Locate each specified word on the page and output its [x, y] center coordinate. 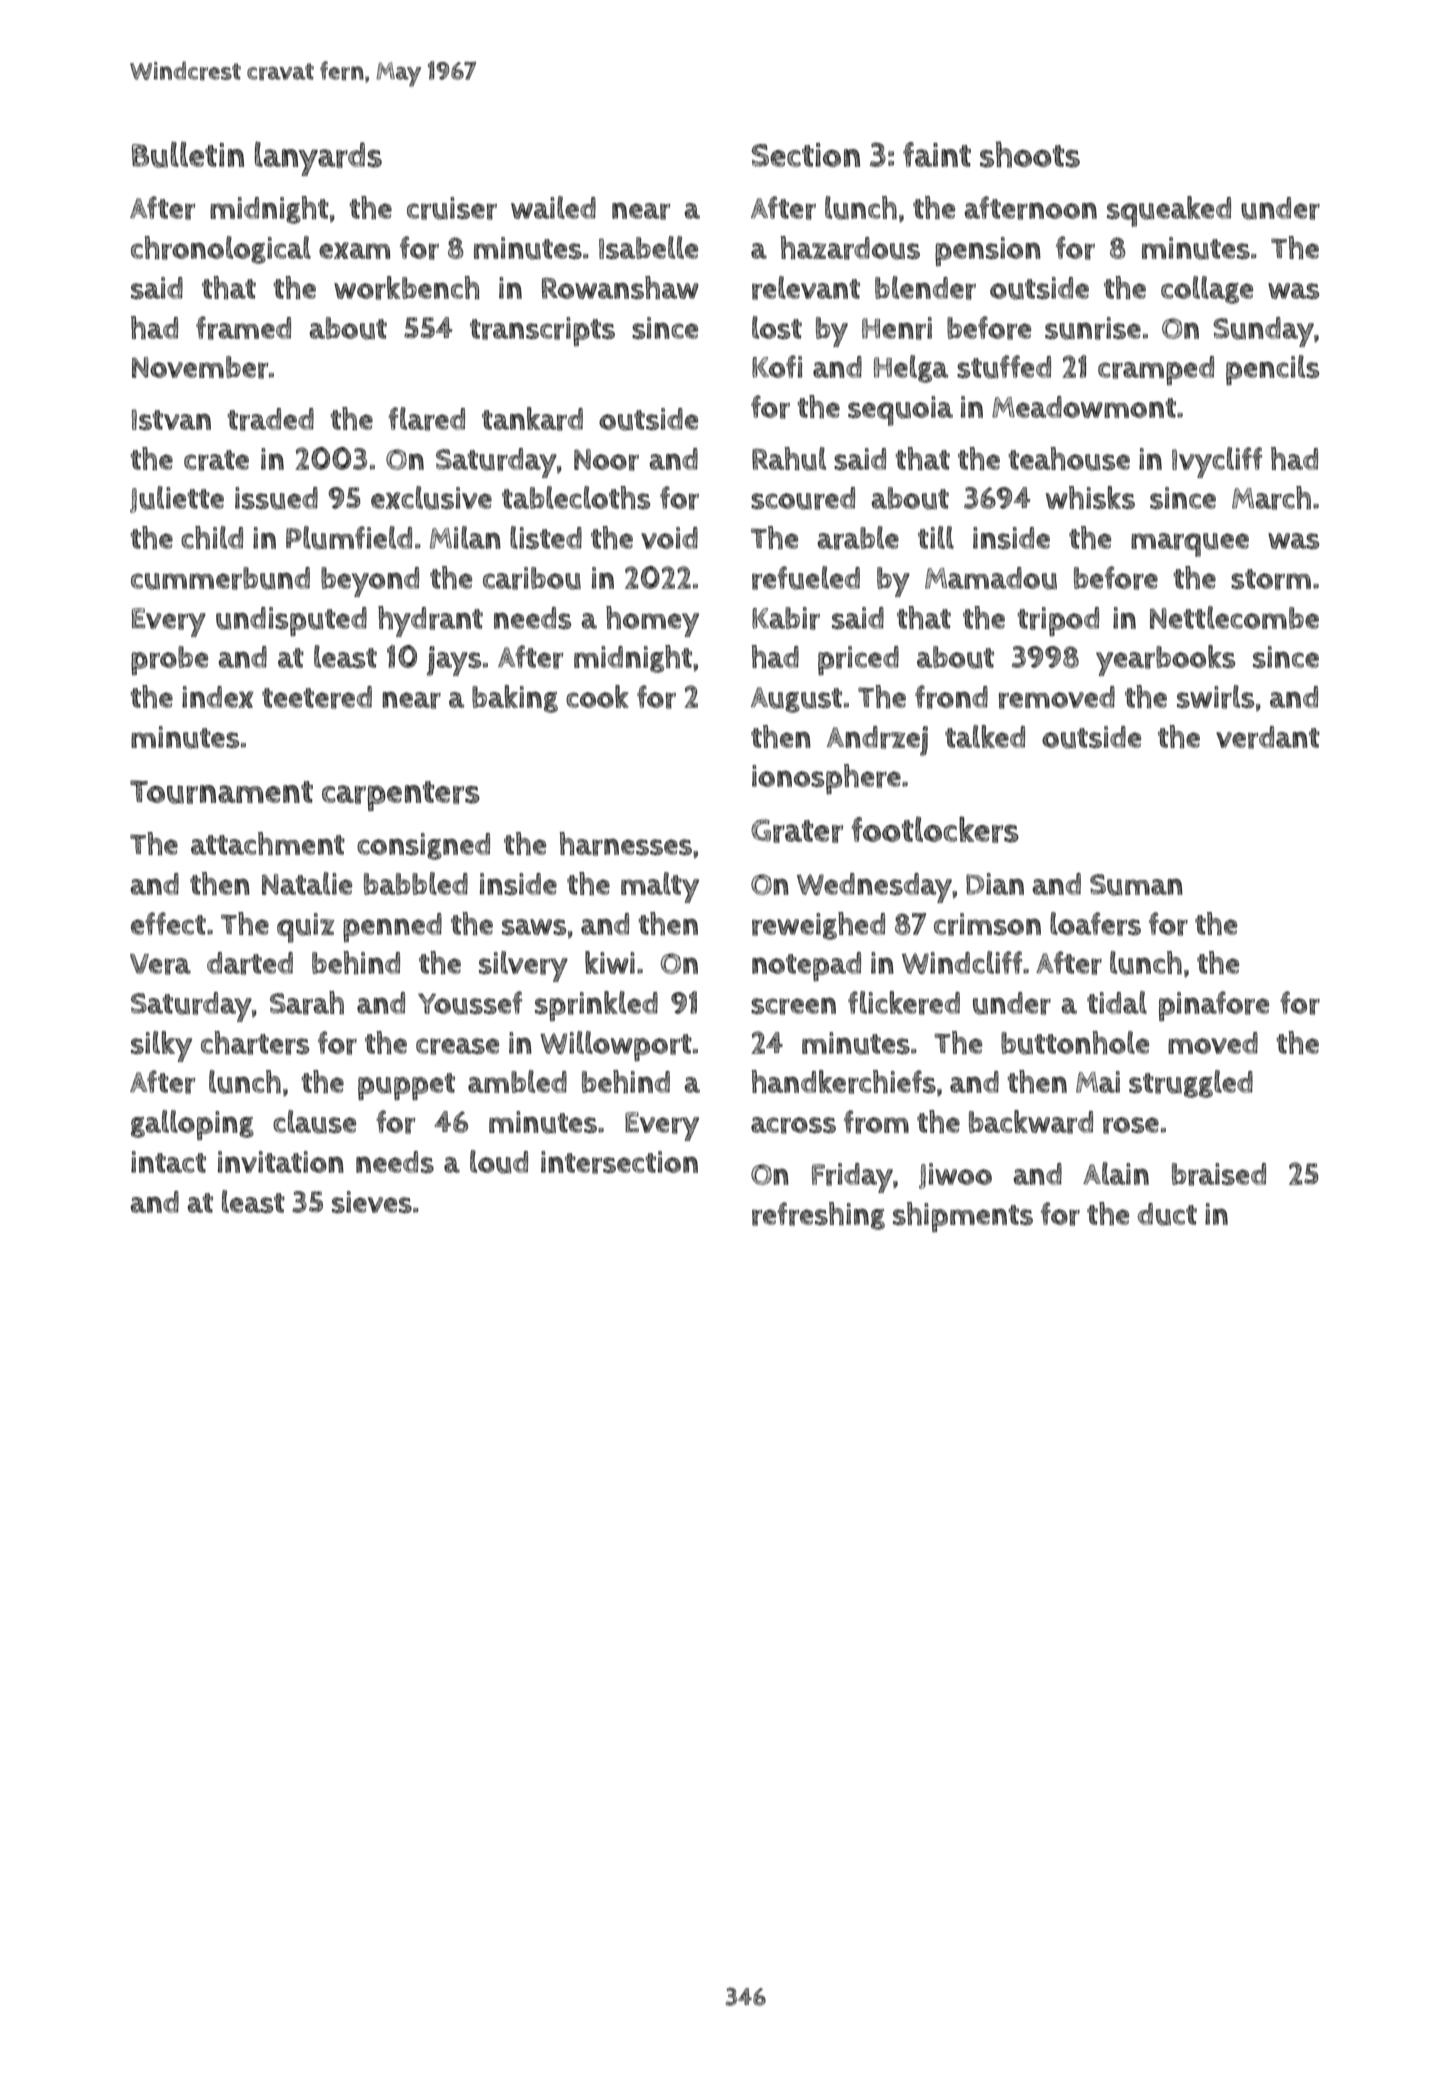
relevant [806, 288]
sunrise [1093, 328]
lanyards [318, 158]
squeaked [1169, 211]
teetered [317, 697]
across [793, 1125]
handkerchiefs [843, 1082]
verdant [1268, 737]
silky [161, 1046]
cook [597, 696]
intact [168, 1162]
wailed [553, 207]
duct [1167, 1214]
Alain [1116, 1173]
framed [243, 328]
